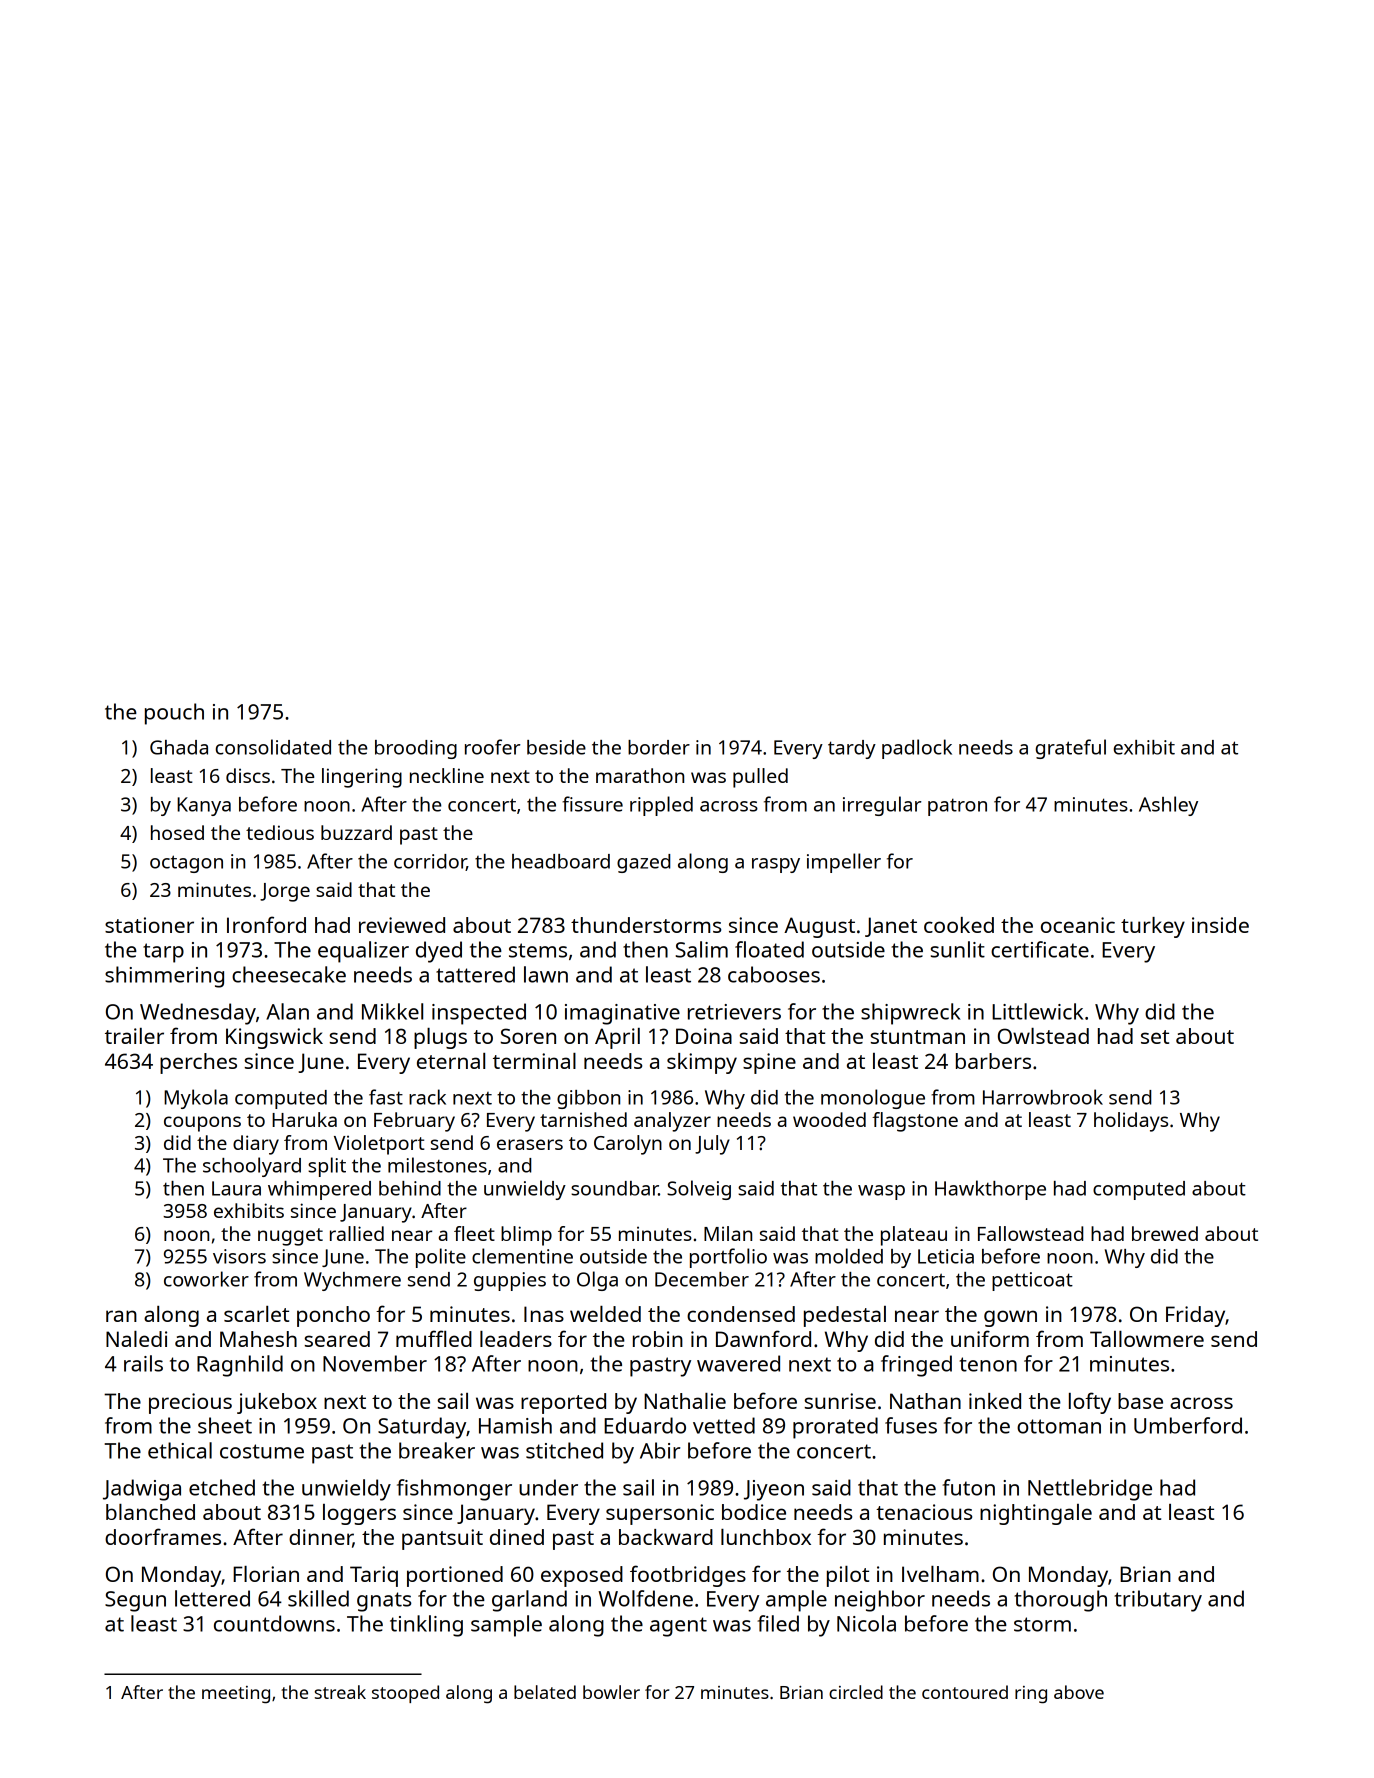 The width and height of the screenshot is (1374, 1778). I want to click on streak, so click(340, 1692).
